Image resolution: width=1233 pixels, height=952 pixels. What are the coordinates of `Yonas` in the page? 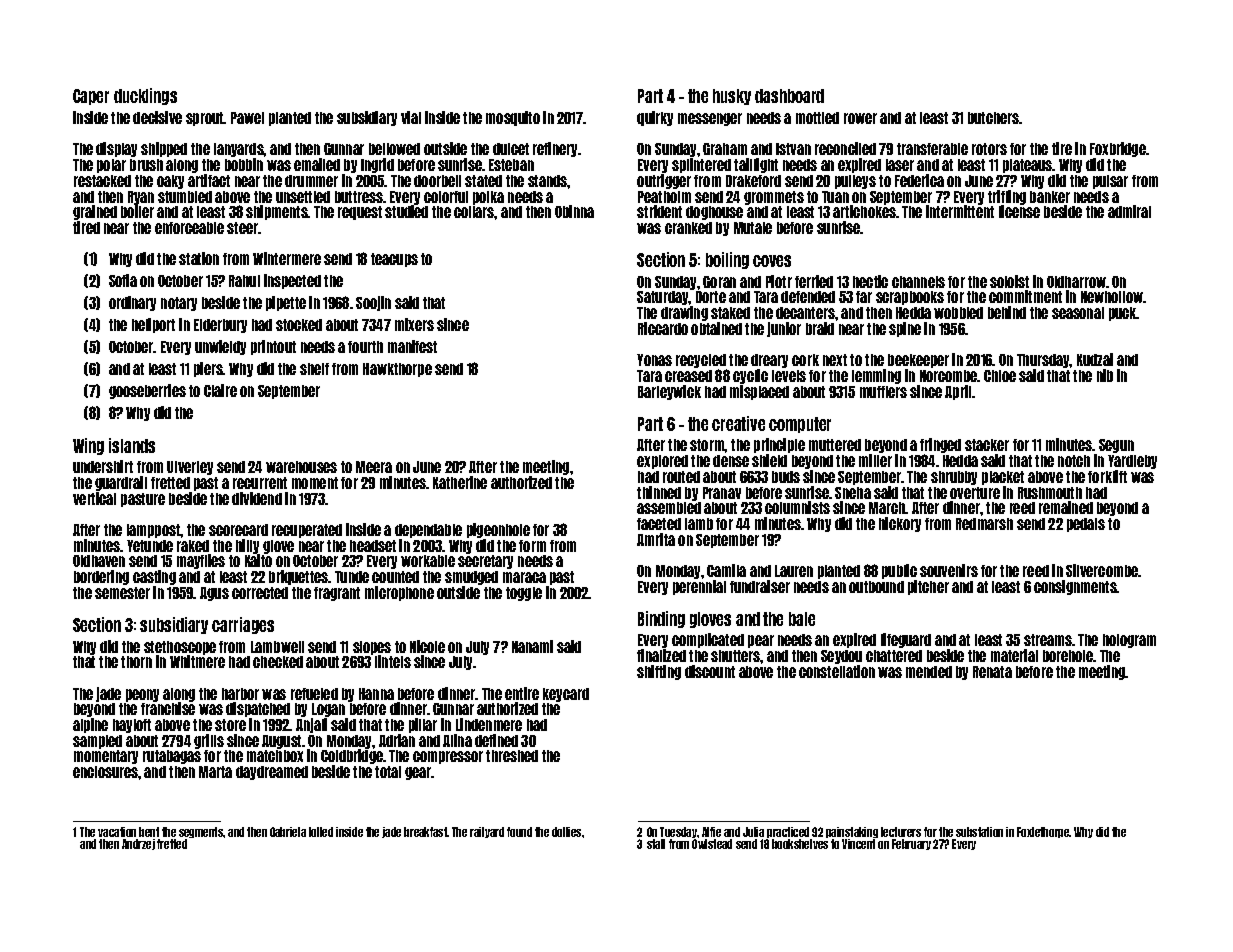 It's located at (654, 360).
